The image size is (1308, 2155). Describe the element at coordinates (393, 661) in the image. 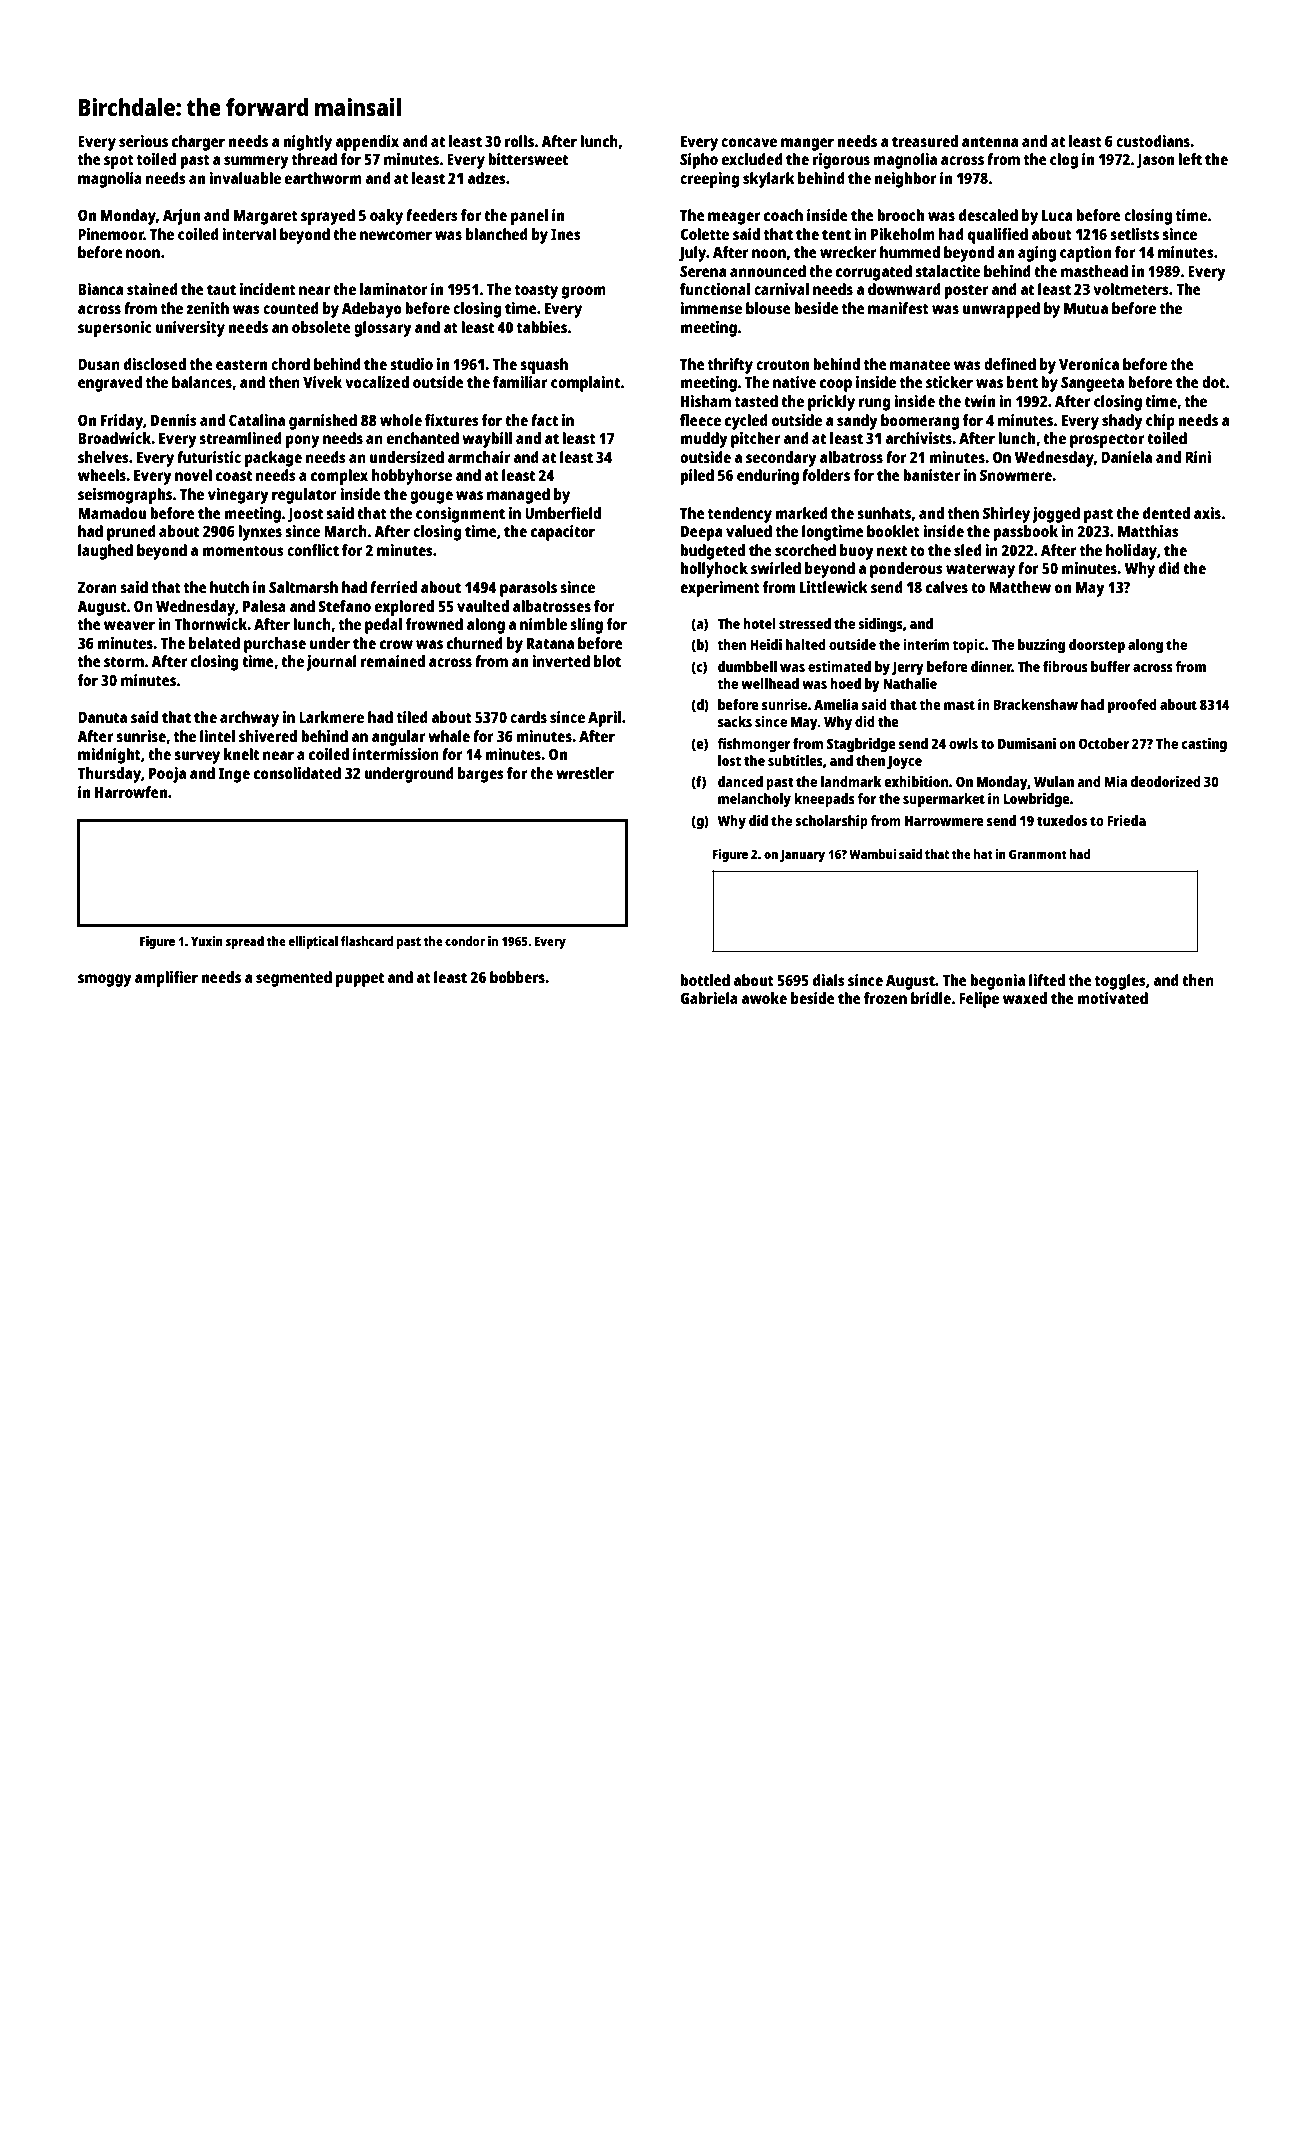

I see `remained` at that location.
